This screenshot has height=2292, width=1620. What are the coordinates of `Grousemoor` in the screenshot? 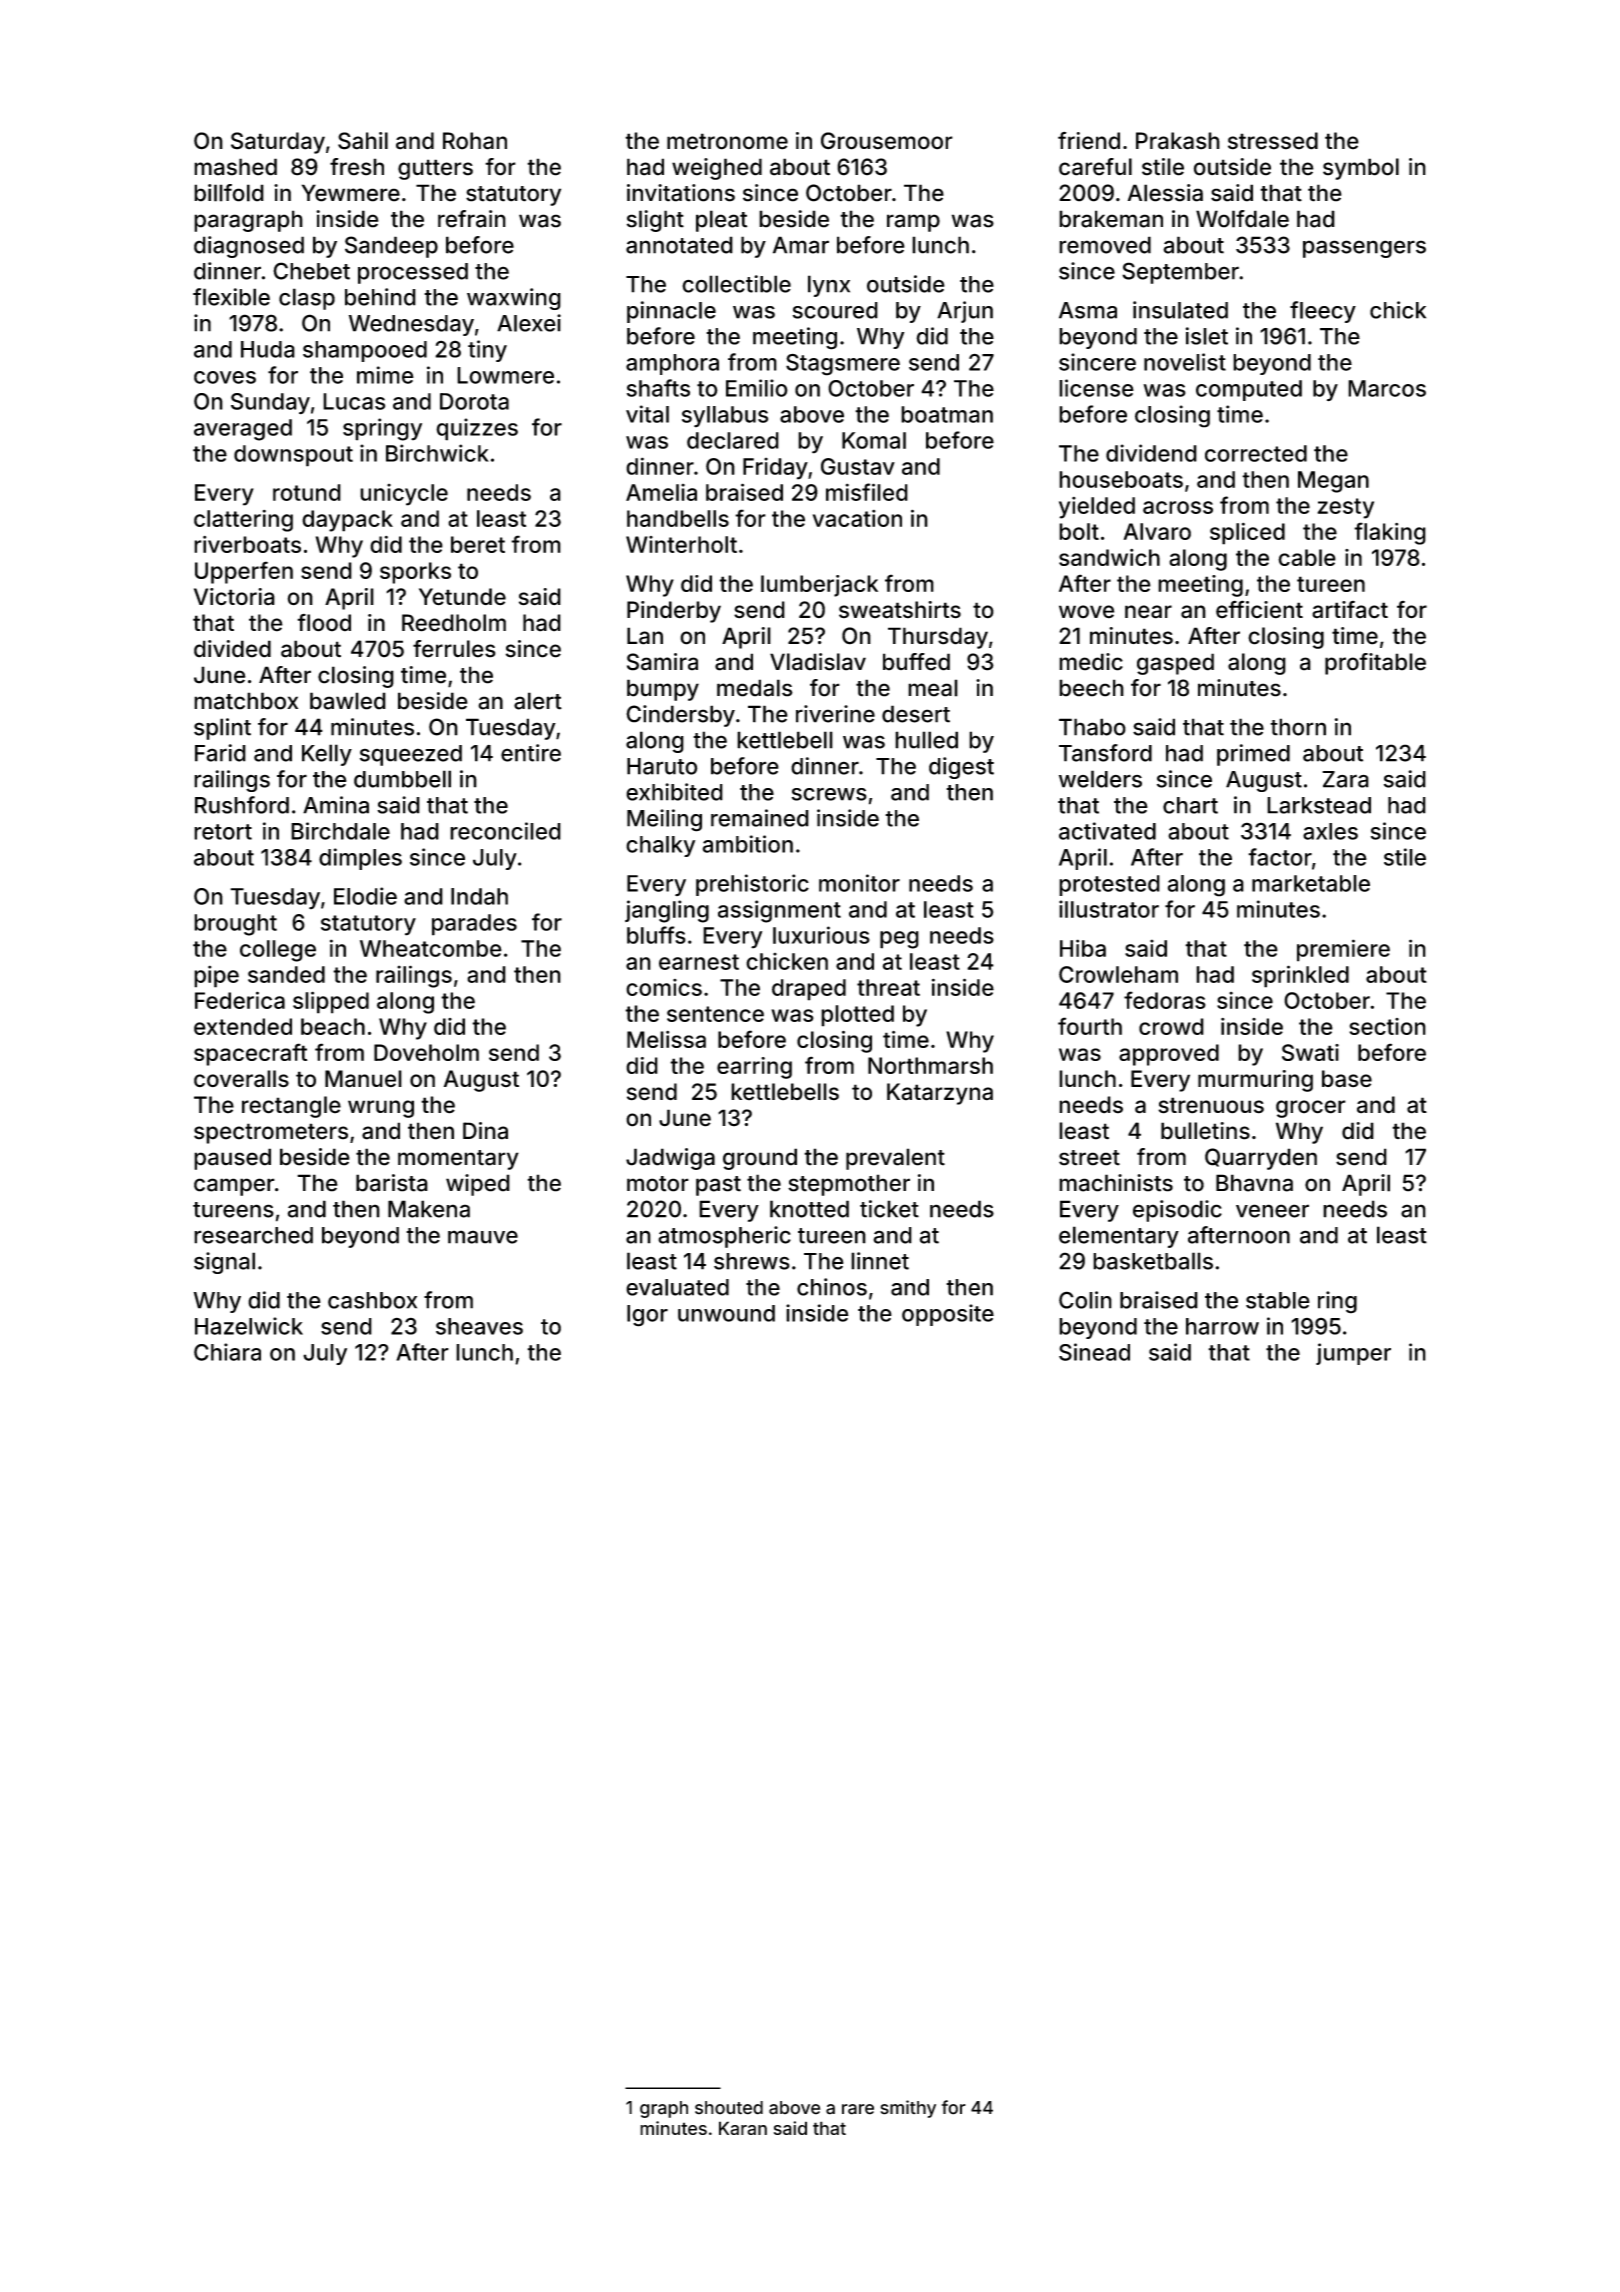 It's located at (887, 141).
